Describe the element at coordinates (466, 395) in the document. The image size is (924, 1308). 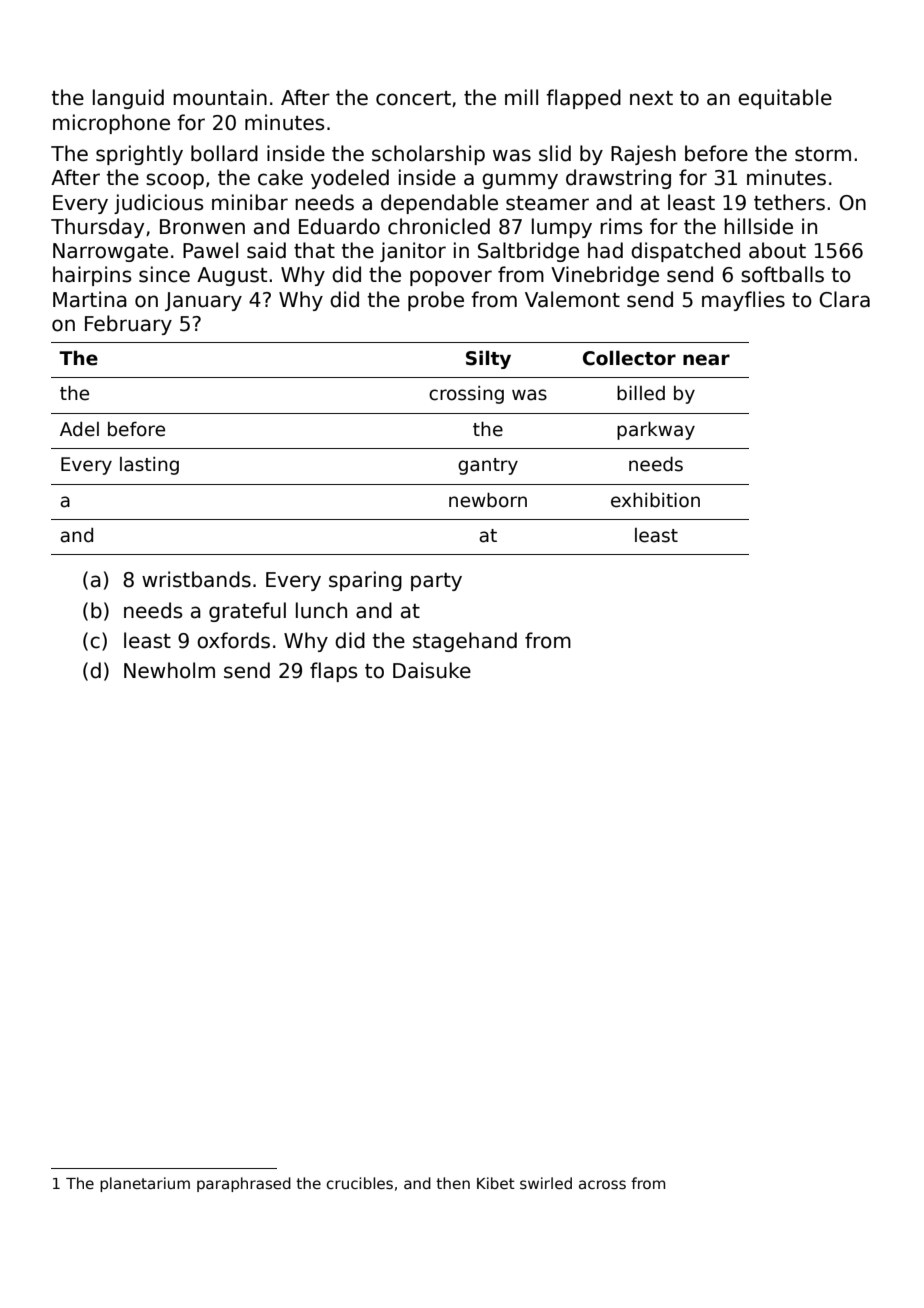
I see `crossing` at that location.
